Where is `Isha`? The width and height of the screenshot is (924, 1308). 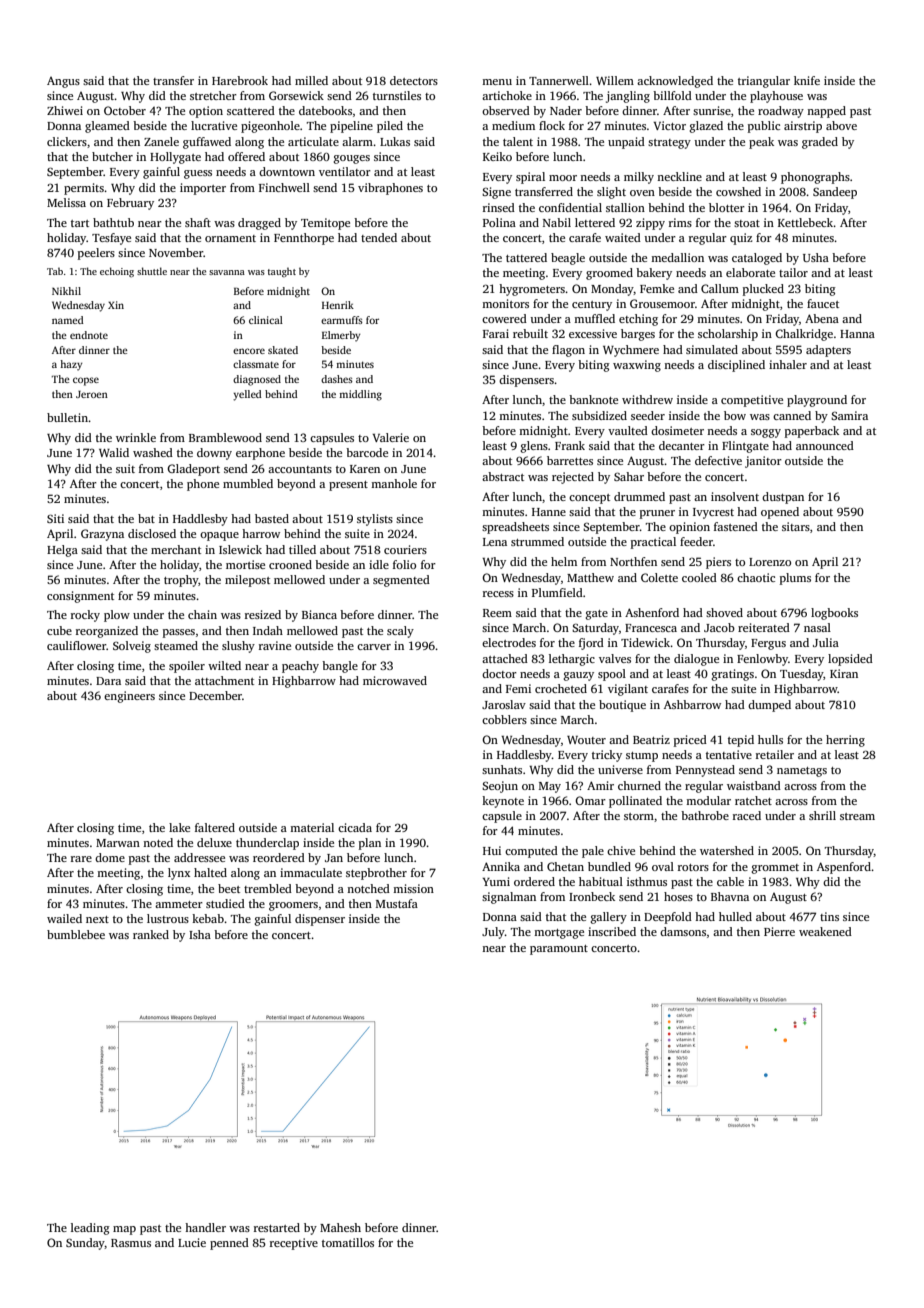 Isha is located at coordinates (200, 934).
